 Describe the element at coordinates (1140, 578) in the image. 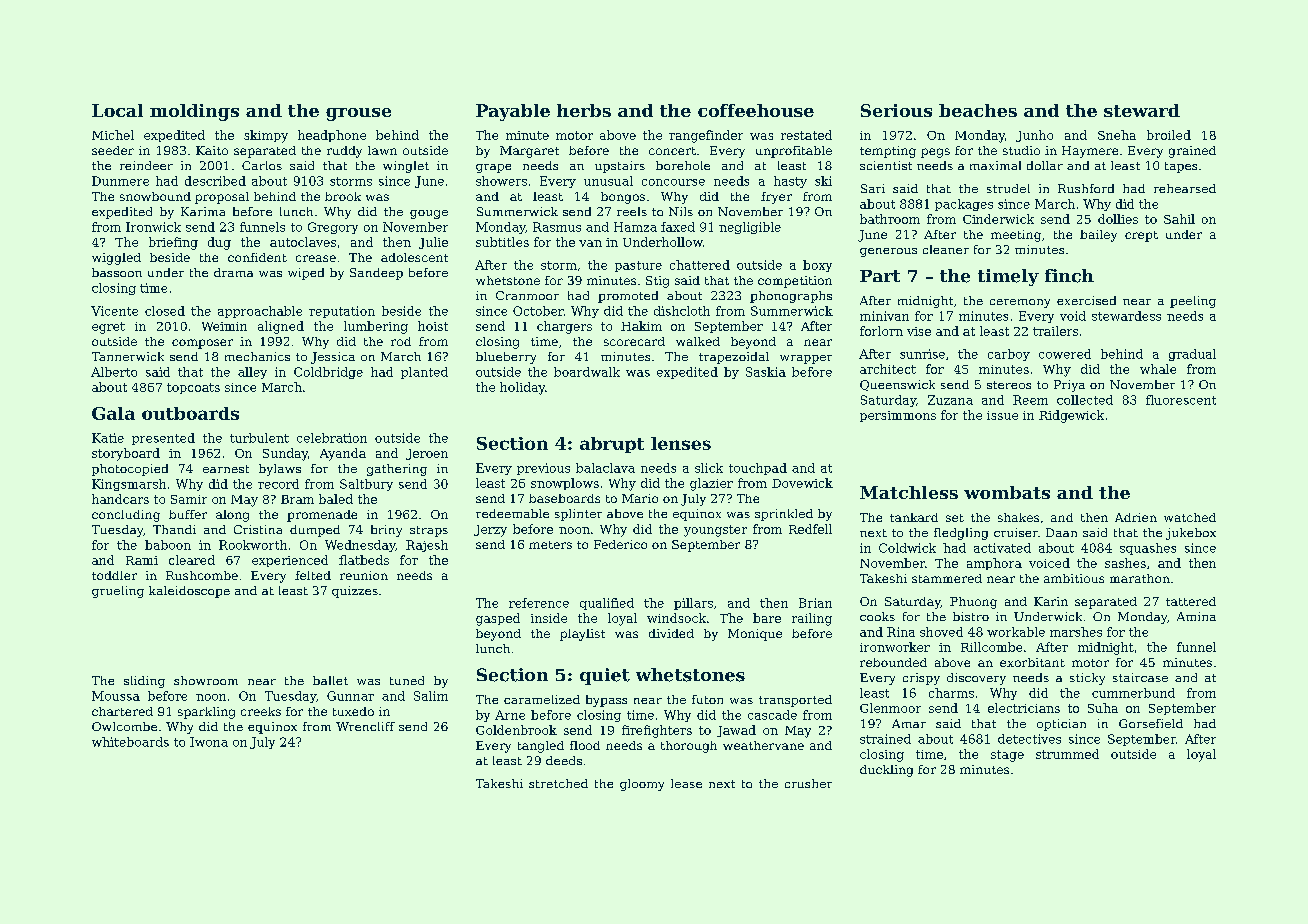

I see `marathon` at that location.
